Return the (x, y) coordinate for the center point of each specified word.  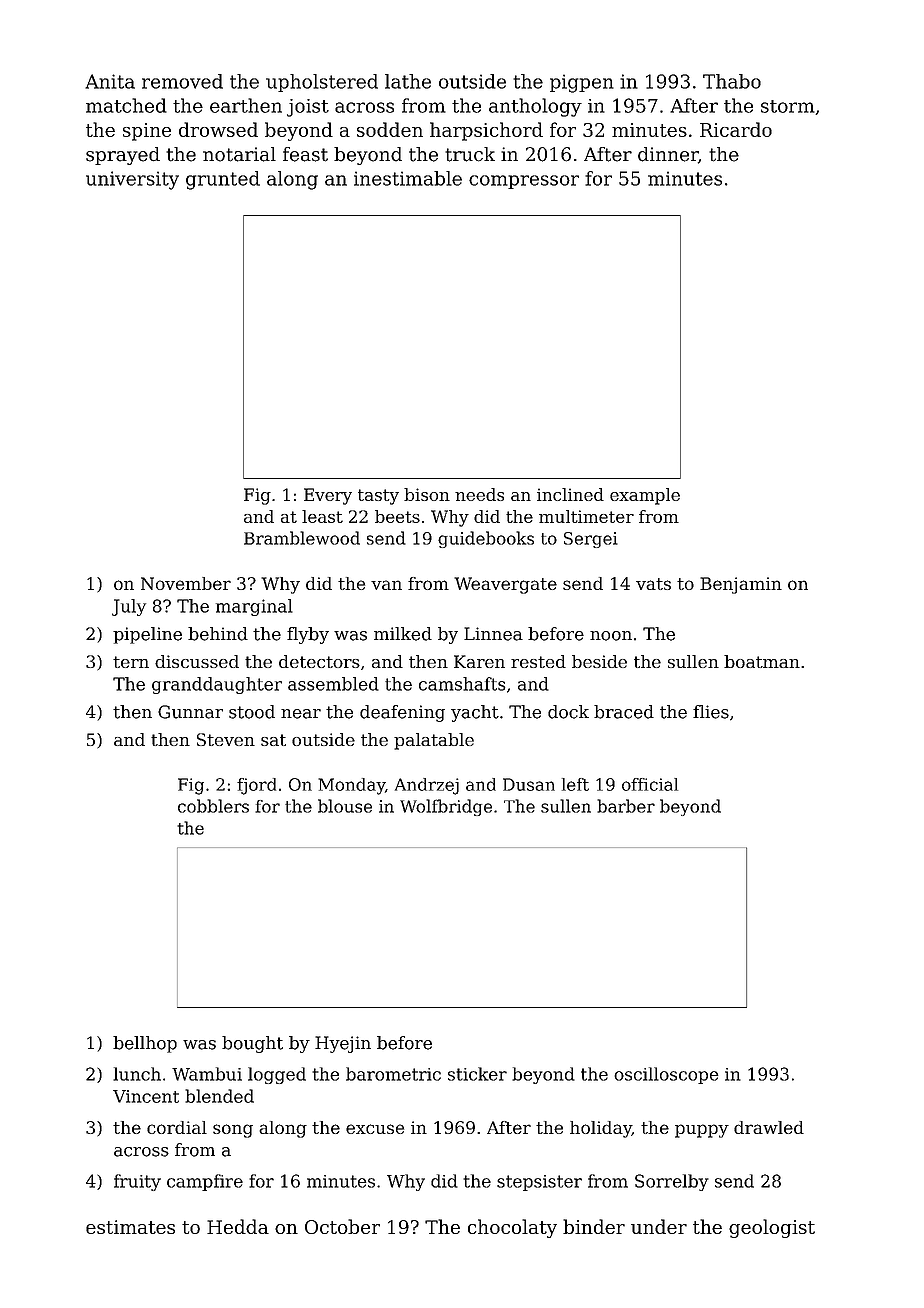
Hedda (238, 1226)
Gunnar (190, 712)
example (645, 496)
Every (328, 496)
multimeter (586, 516)
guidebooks (486, 539)
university (132, 180)
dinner (668, 154)
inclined (570, 494)
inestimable (408, 178)
